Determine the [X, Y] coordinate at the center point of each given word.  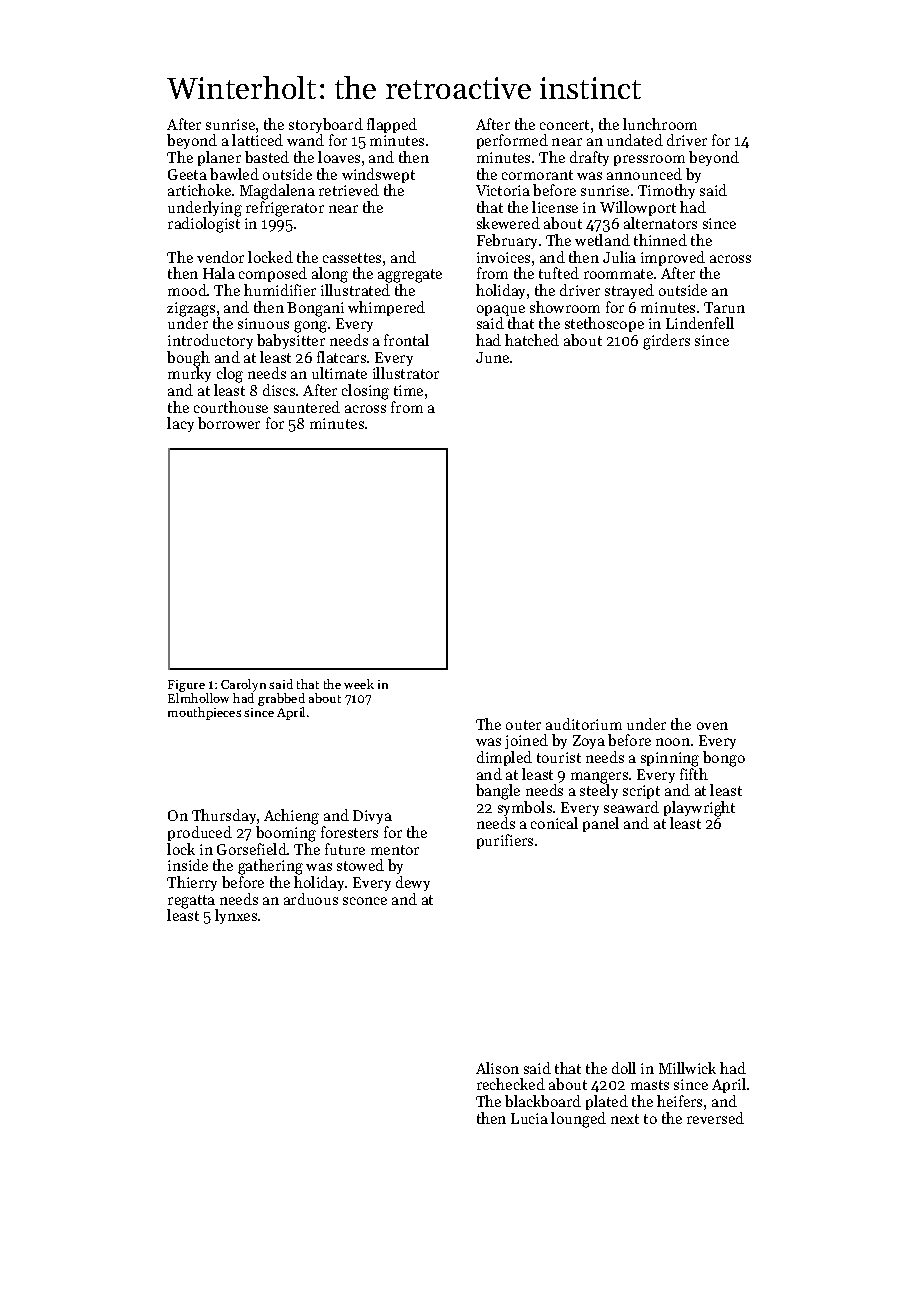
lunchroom [660, 124]
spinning [670, 759]
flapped [392, 125]
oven [712, 726]
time [408, 390]
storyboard [326, 125]
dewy [413, 883]
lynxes [236, 916]
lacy [180, 424]
